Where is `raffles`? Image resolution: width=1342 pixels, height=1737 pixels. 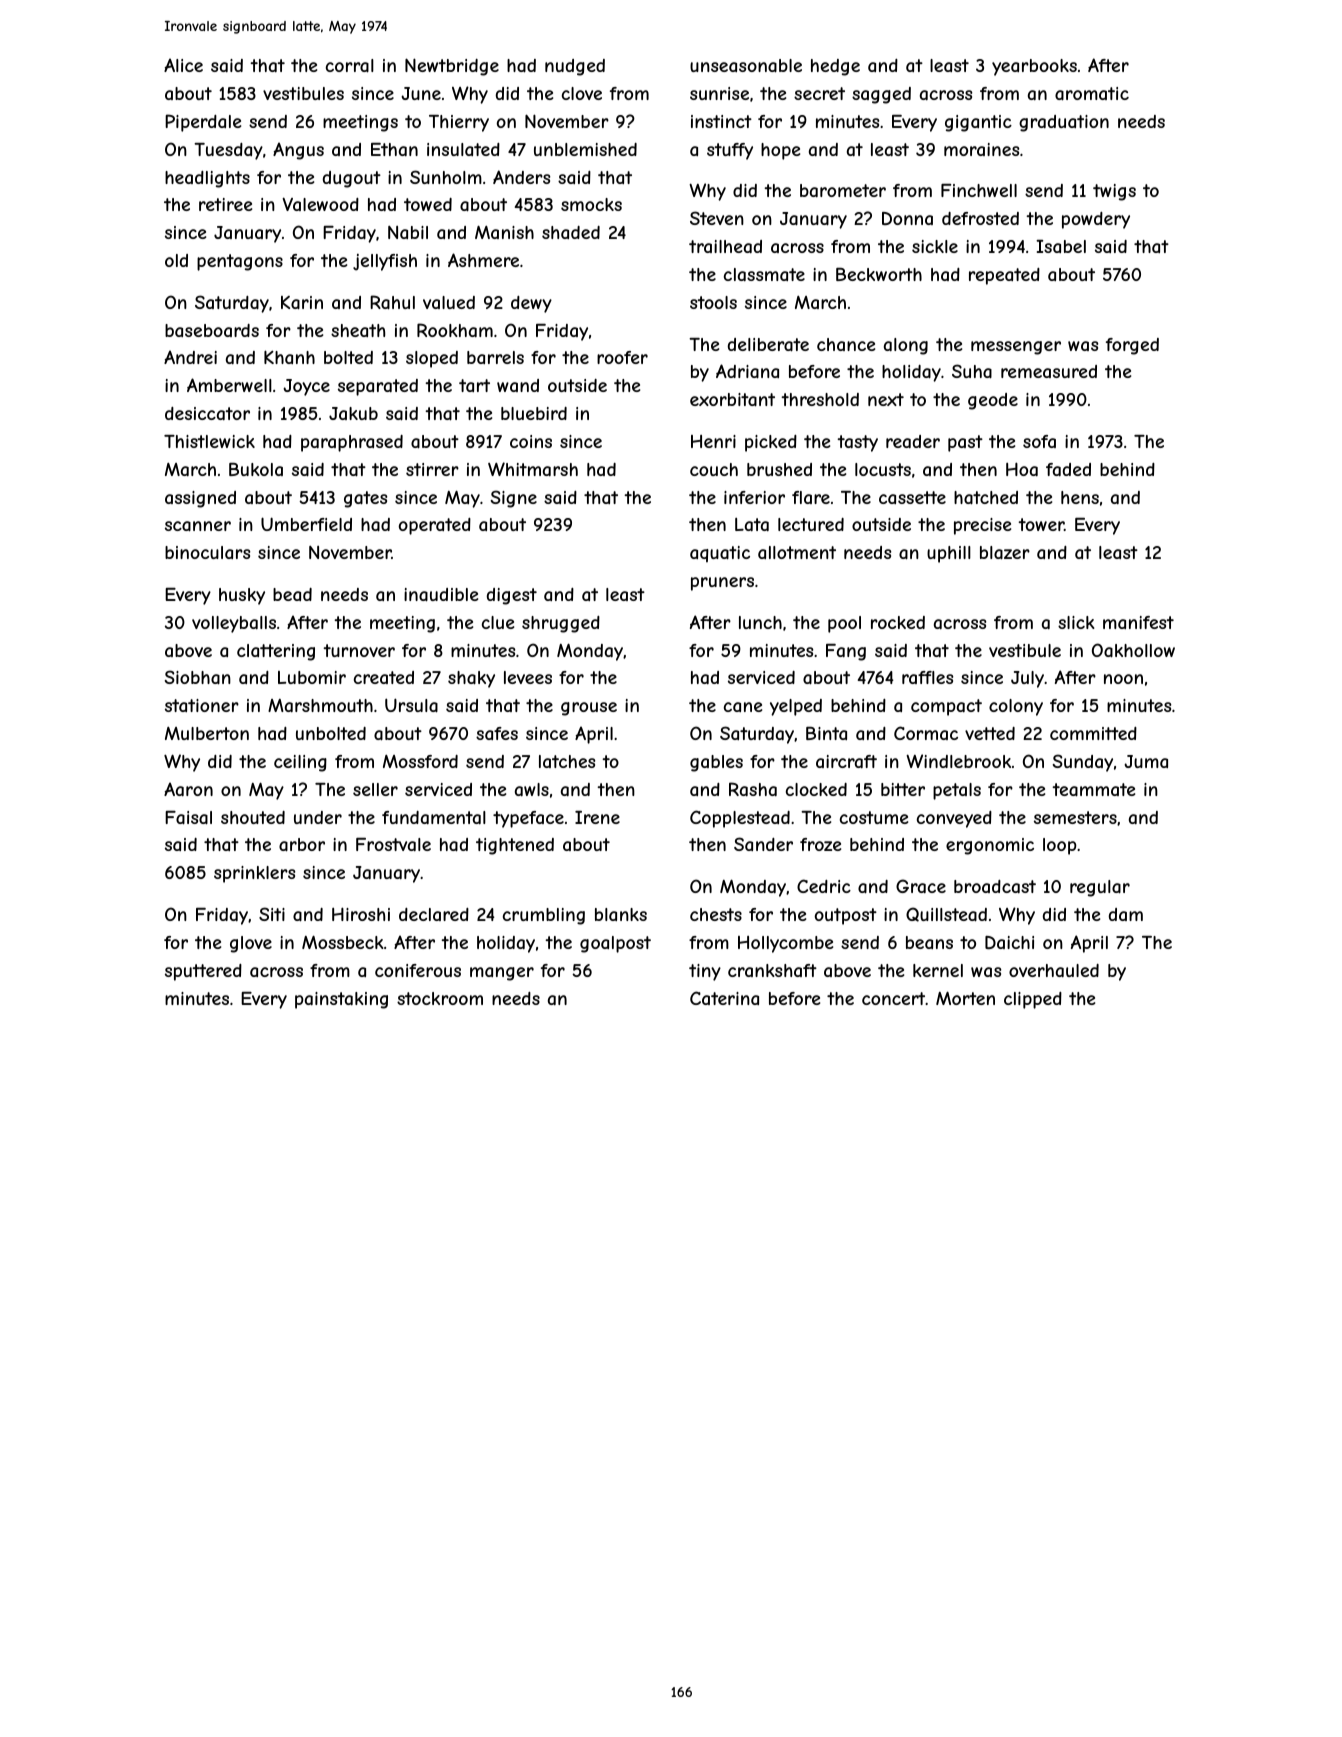 raffles is located at coordinates (927, 677).
